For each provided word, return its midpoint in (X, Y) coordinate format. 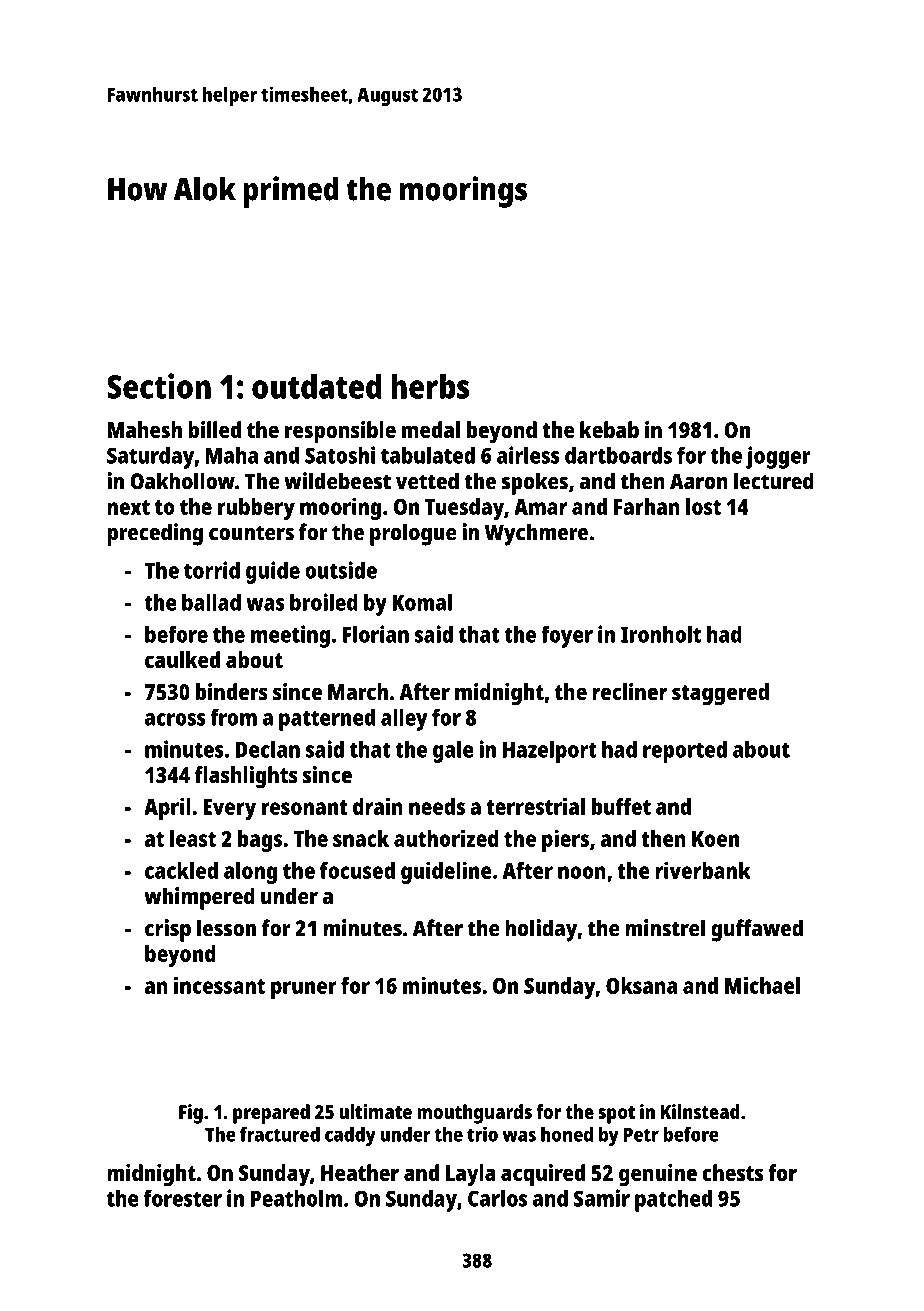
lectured (774, 481)
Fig (191, 1114)
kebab (609, 429)
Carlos (497, 1198)
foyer (567, 636)
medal (431, 429)
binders (232, 691)
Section (159, 386)
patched (673, 1201)
